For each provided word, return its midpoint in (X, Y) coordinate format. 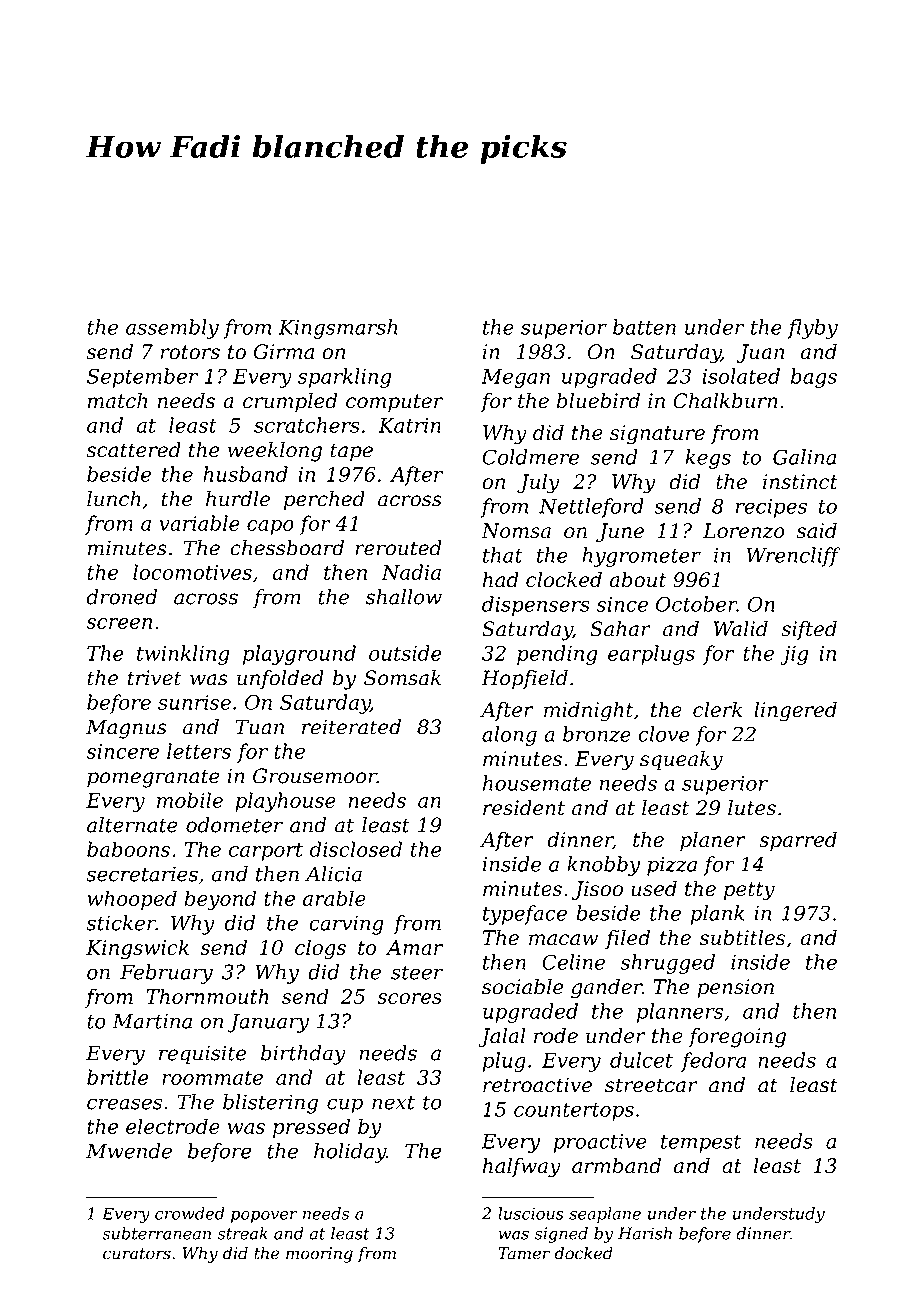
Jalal (502, 1037)
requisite (202, 1055)
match (117, 401)
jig (794, 655)
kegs (708, 459)
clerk (717, 709)
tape (351, 452)
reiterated (351, 727)
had (501, 580)
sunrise (194, 702)
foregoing (737, 1038)
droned (122, 597)
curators (137, 1254)
